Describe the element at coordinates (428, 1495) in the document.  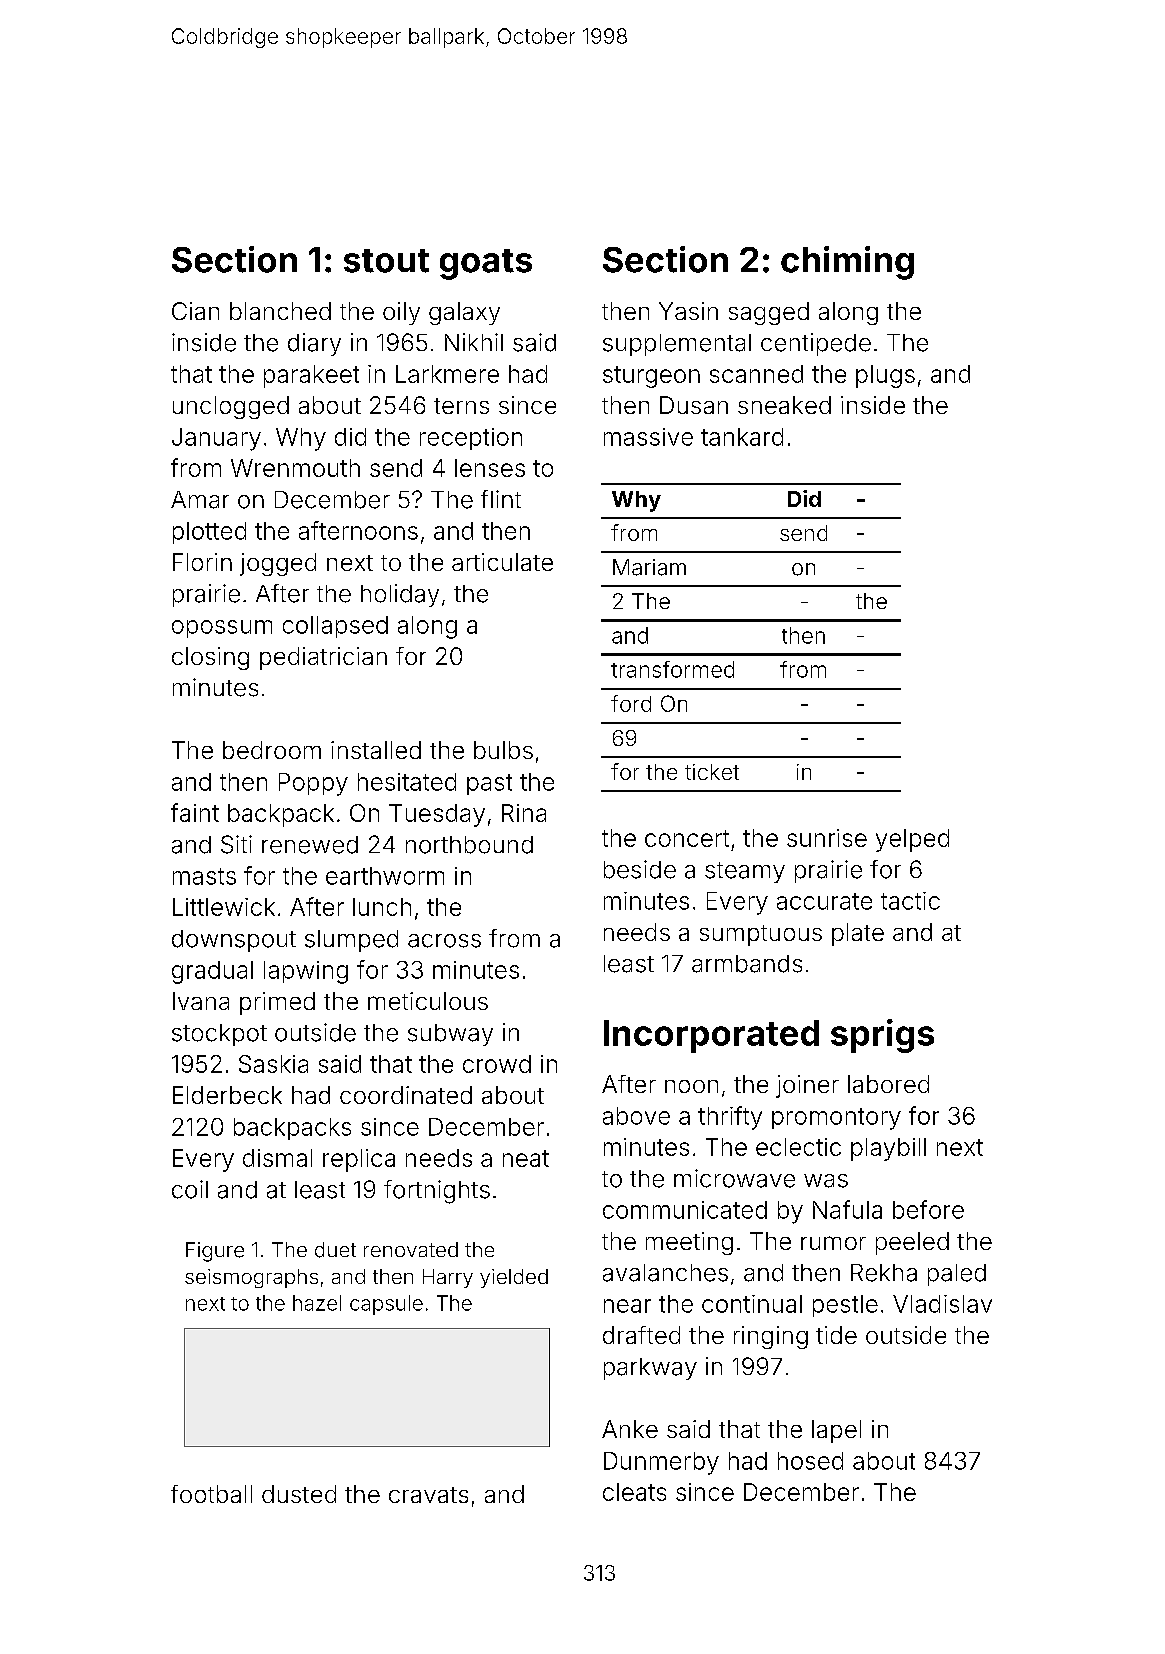
I see `cravats` at that location.
